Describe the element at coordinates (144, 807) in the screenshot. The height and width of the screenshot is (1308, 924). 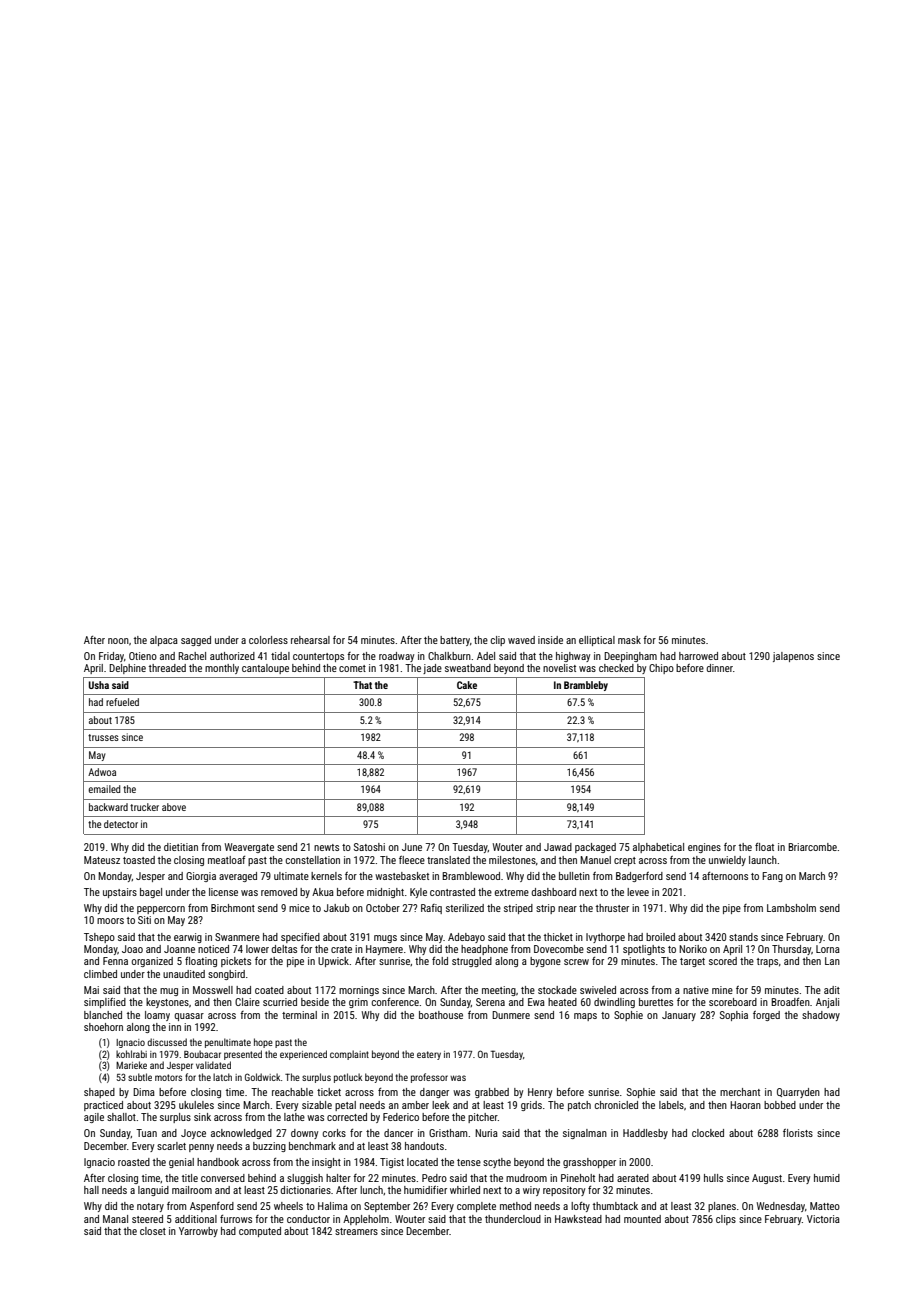
I see `trucker` at that location.
